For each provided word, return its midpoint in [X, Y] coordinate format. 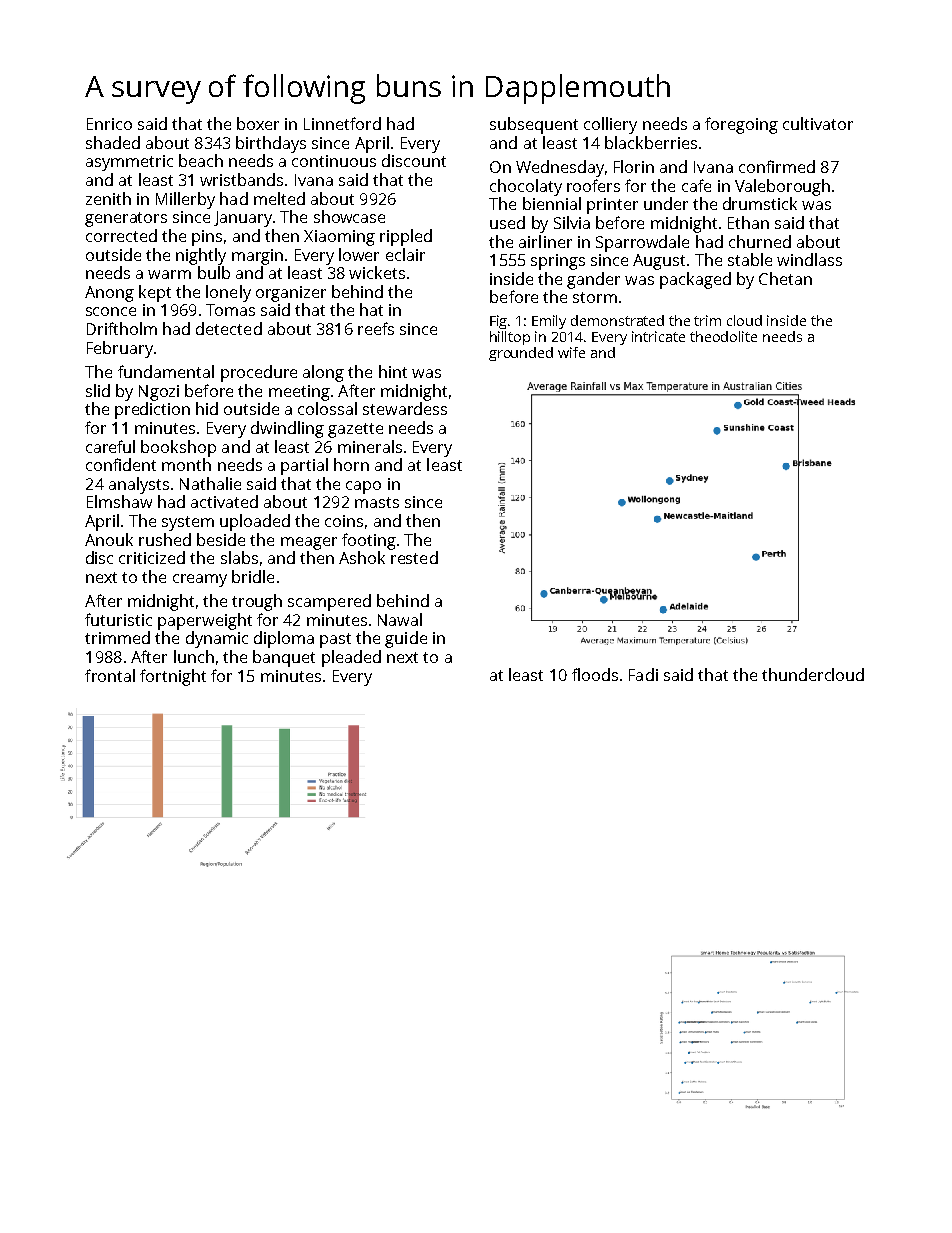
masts [377, 502]
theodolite [723, 336]
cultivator [818, 123]
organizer [291, 294]
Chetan [785, 278]
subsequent [534, 125]
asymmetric [129, 163]
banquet [284, 658]
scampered [329, 602]
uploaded [255, 522]
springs [558, 262]
